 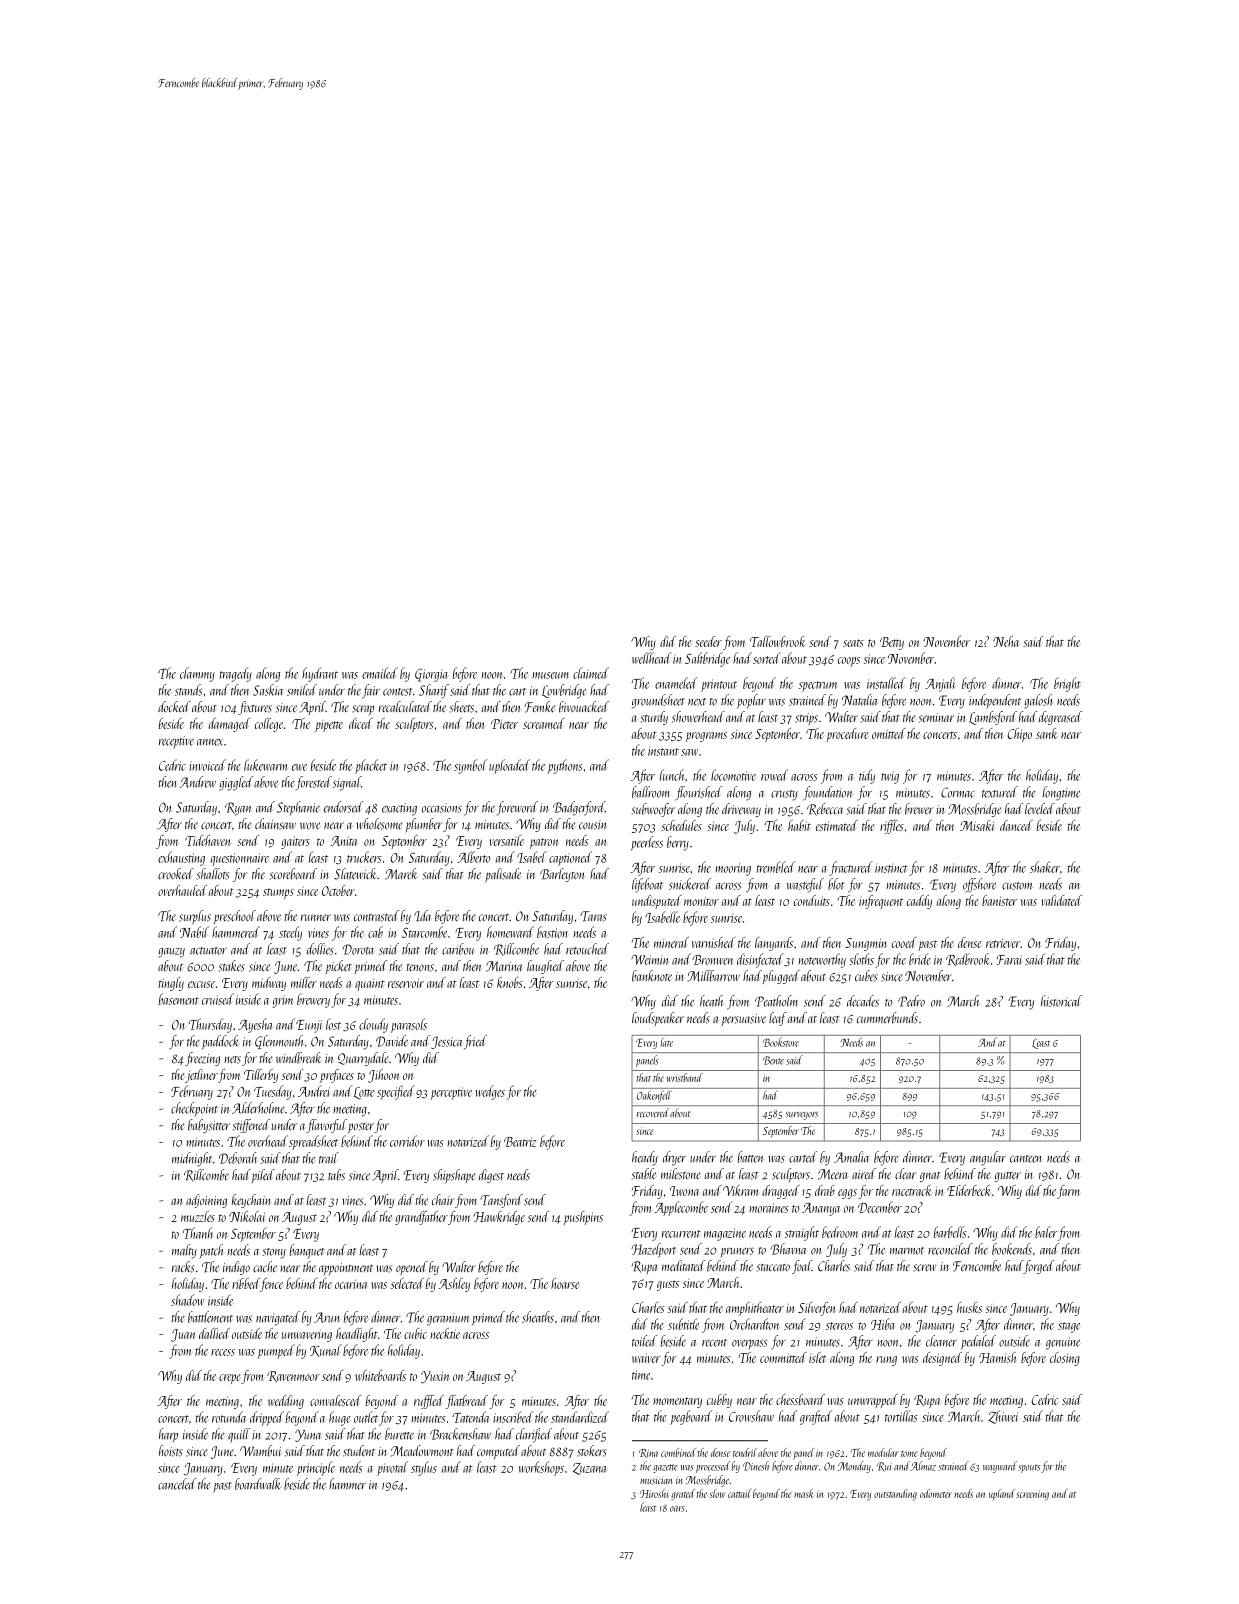 What do you see at coordinates (265, 1266) in the image?
I see `cache` at bounding box center [265, 1266].
